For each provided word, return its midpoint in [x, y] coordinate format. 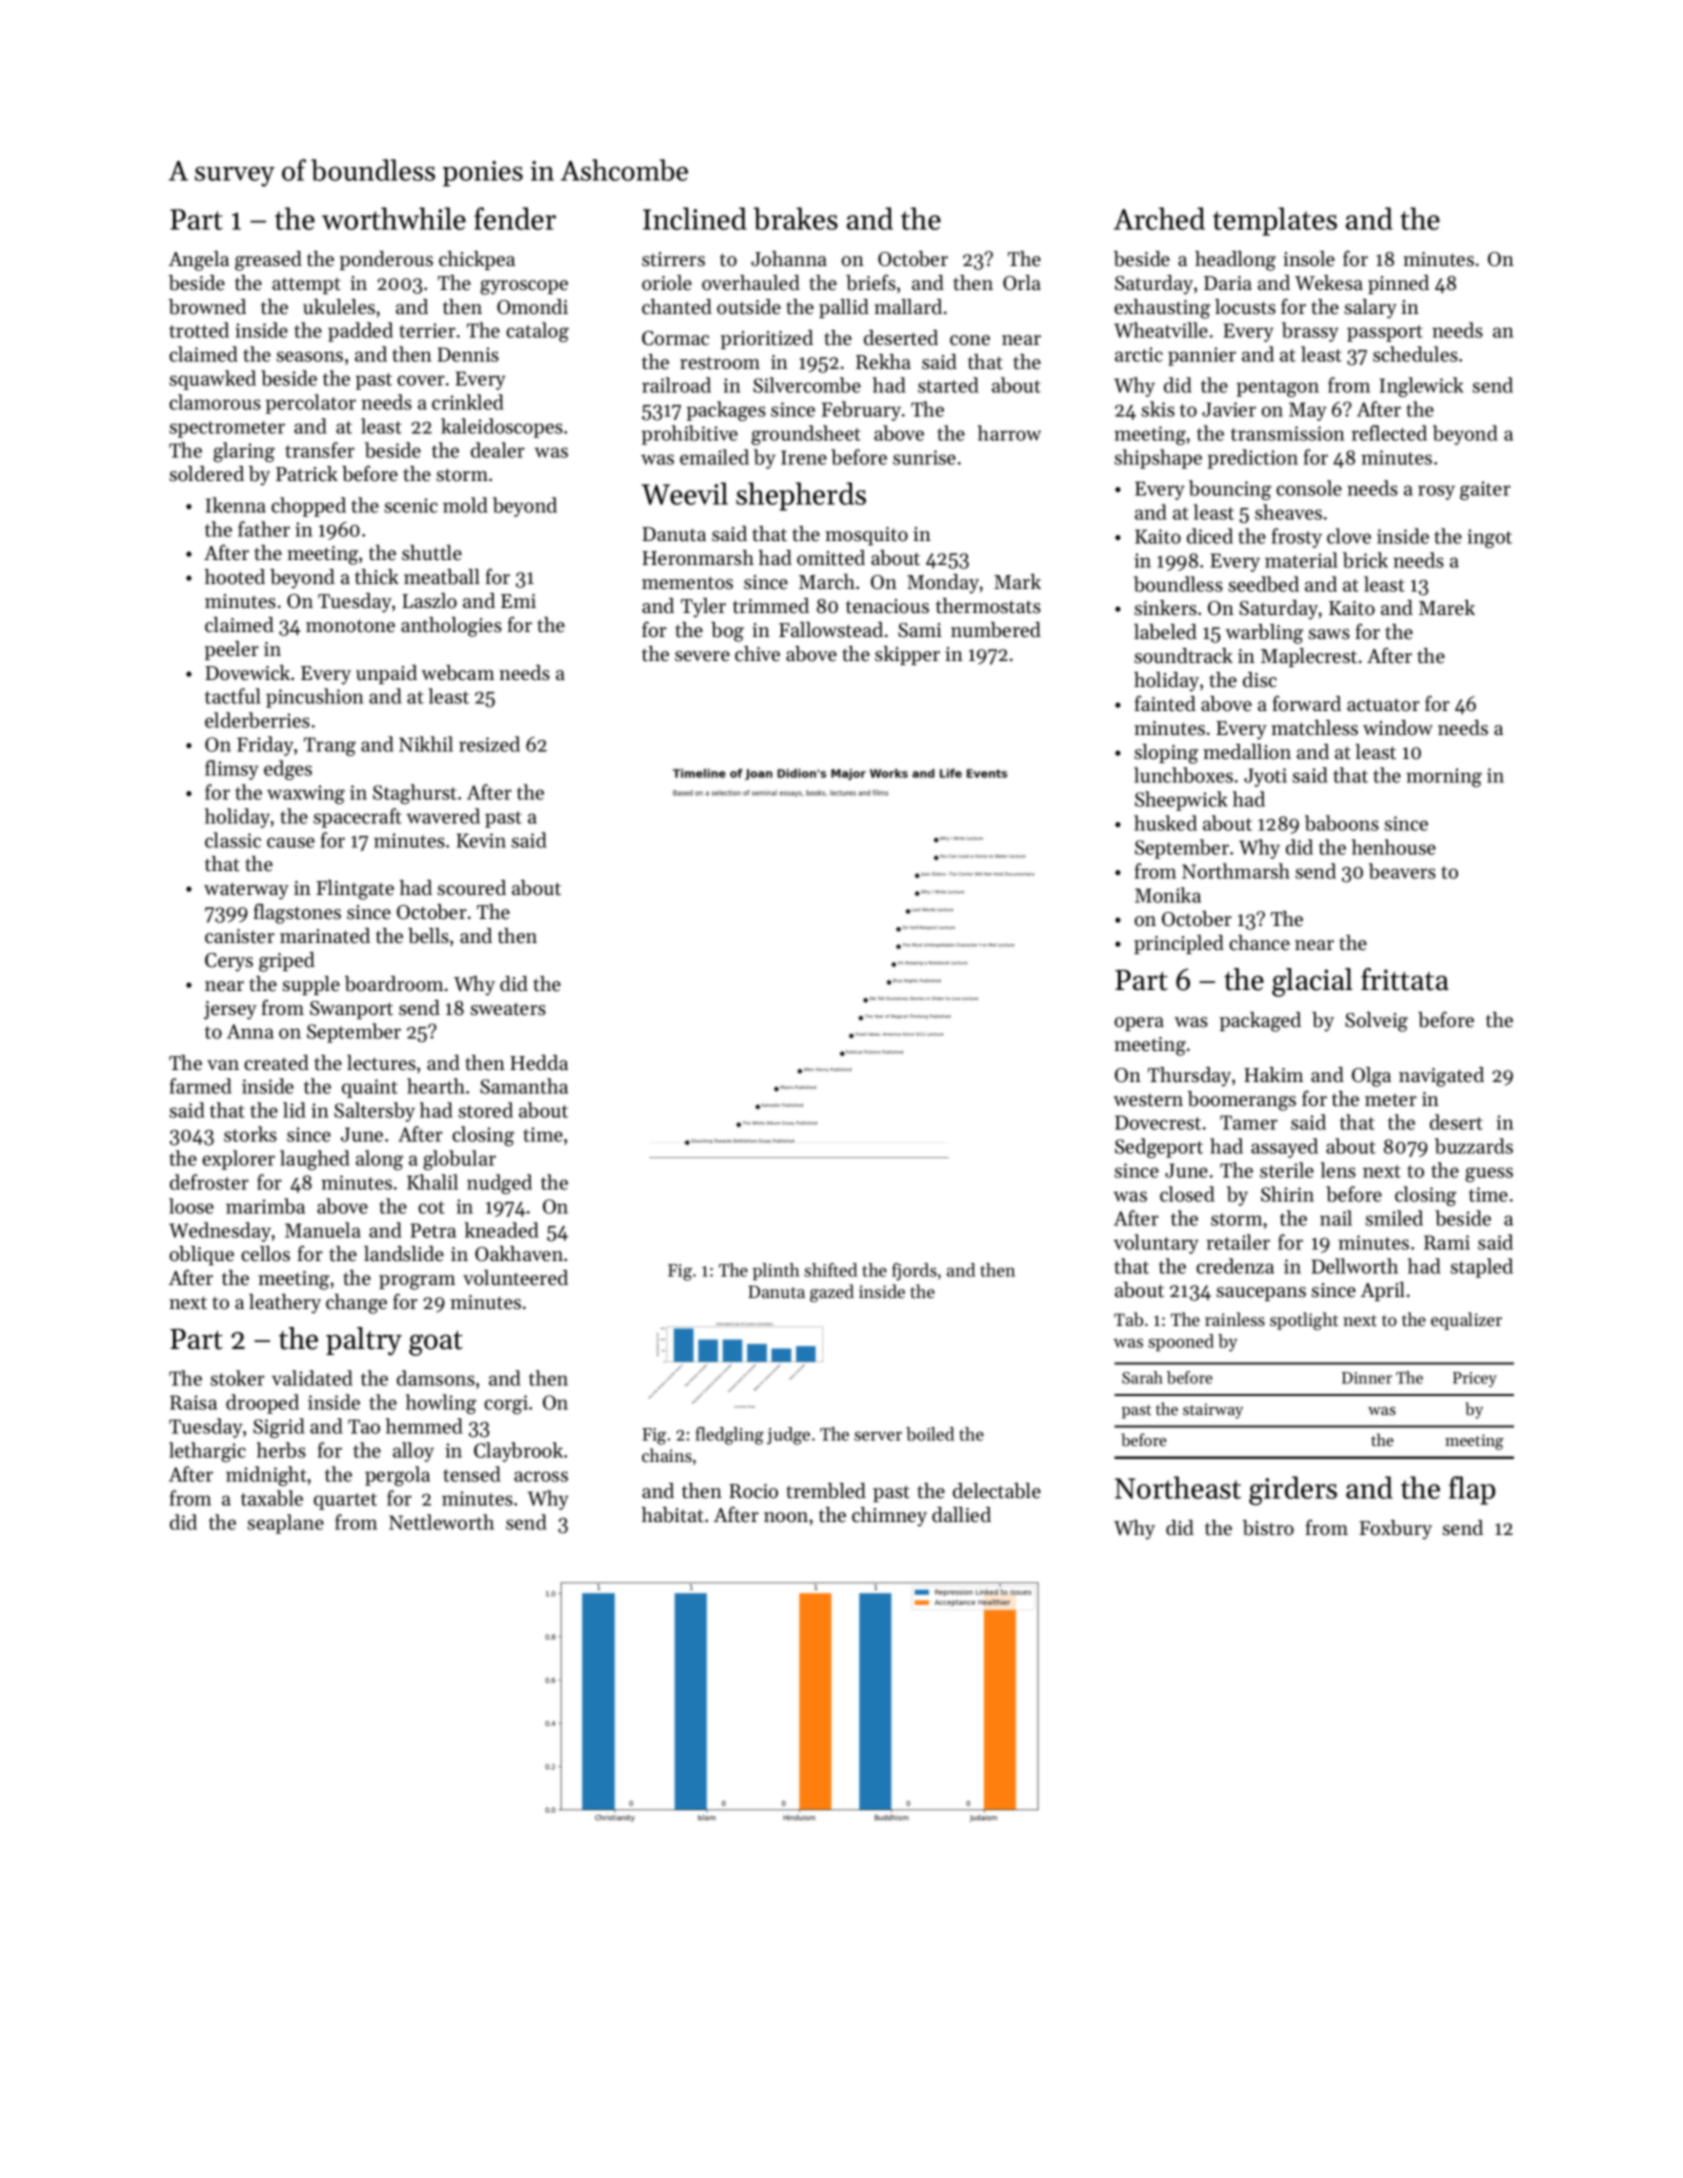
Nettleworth [441, 1522]
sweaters [508, 1009]
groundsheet [806, 435]
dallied [961, 1515]
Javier [1229, 409]
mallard [908, 306]
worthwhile [394, 218]
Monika [1168, 895]
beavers [1402, 871]
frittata [1405, 979]
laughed [315, 1160]
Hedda [539, 1063]
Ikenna [236, 505]
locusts [1245, 307]
